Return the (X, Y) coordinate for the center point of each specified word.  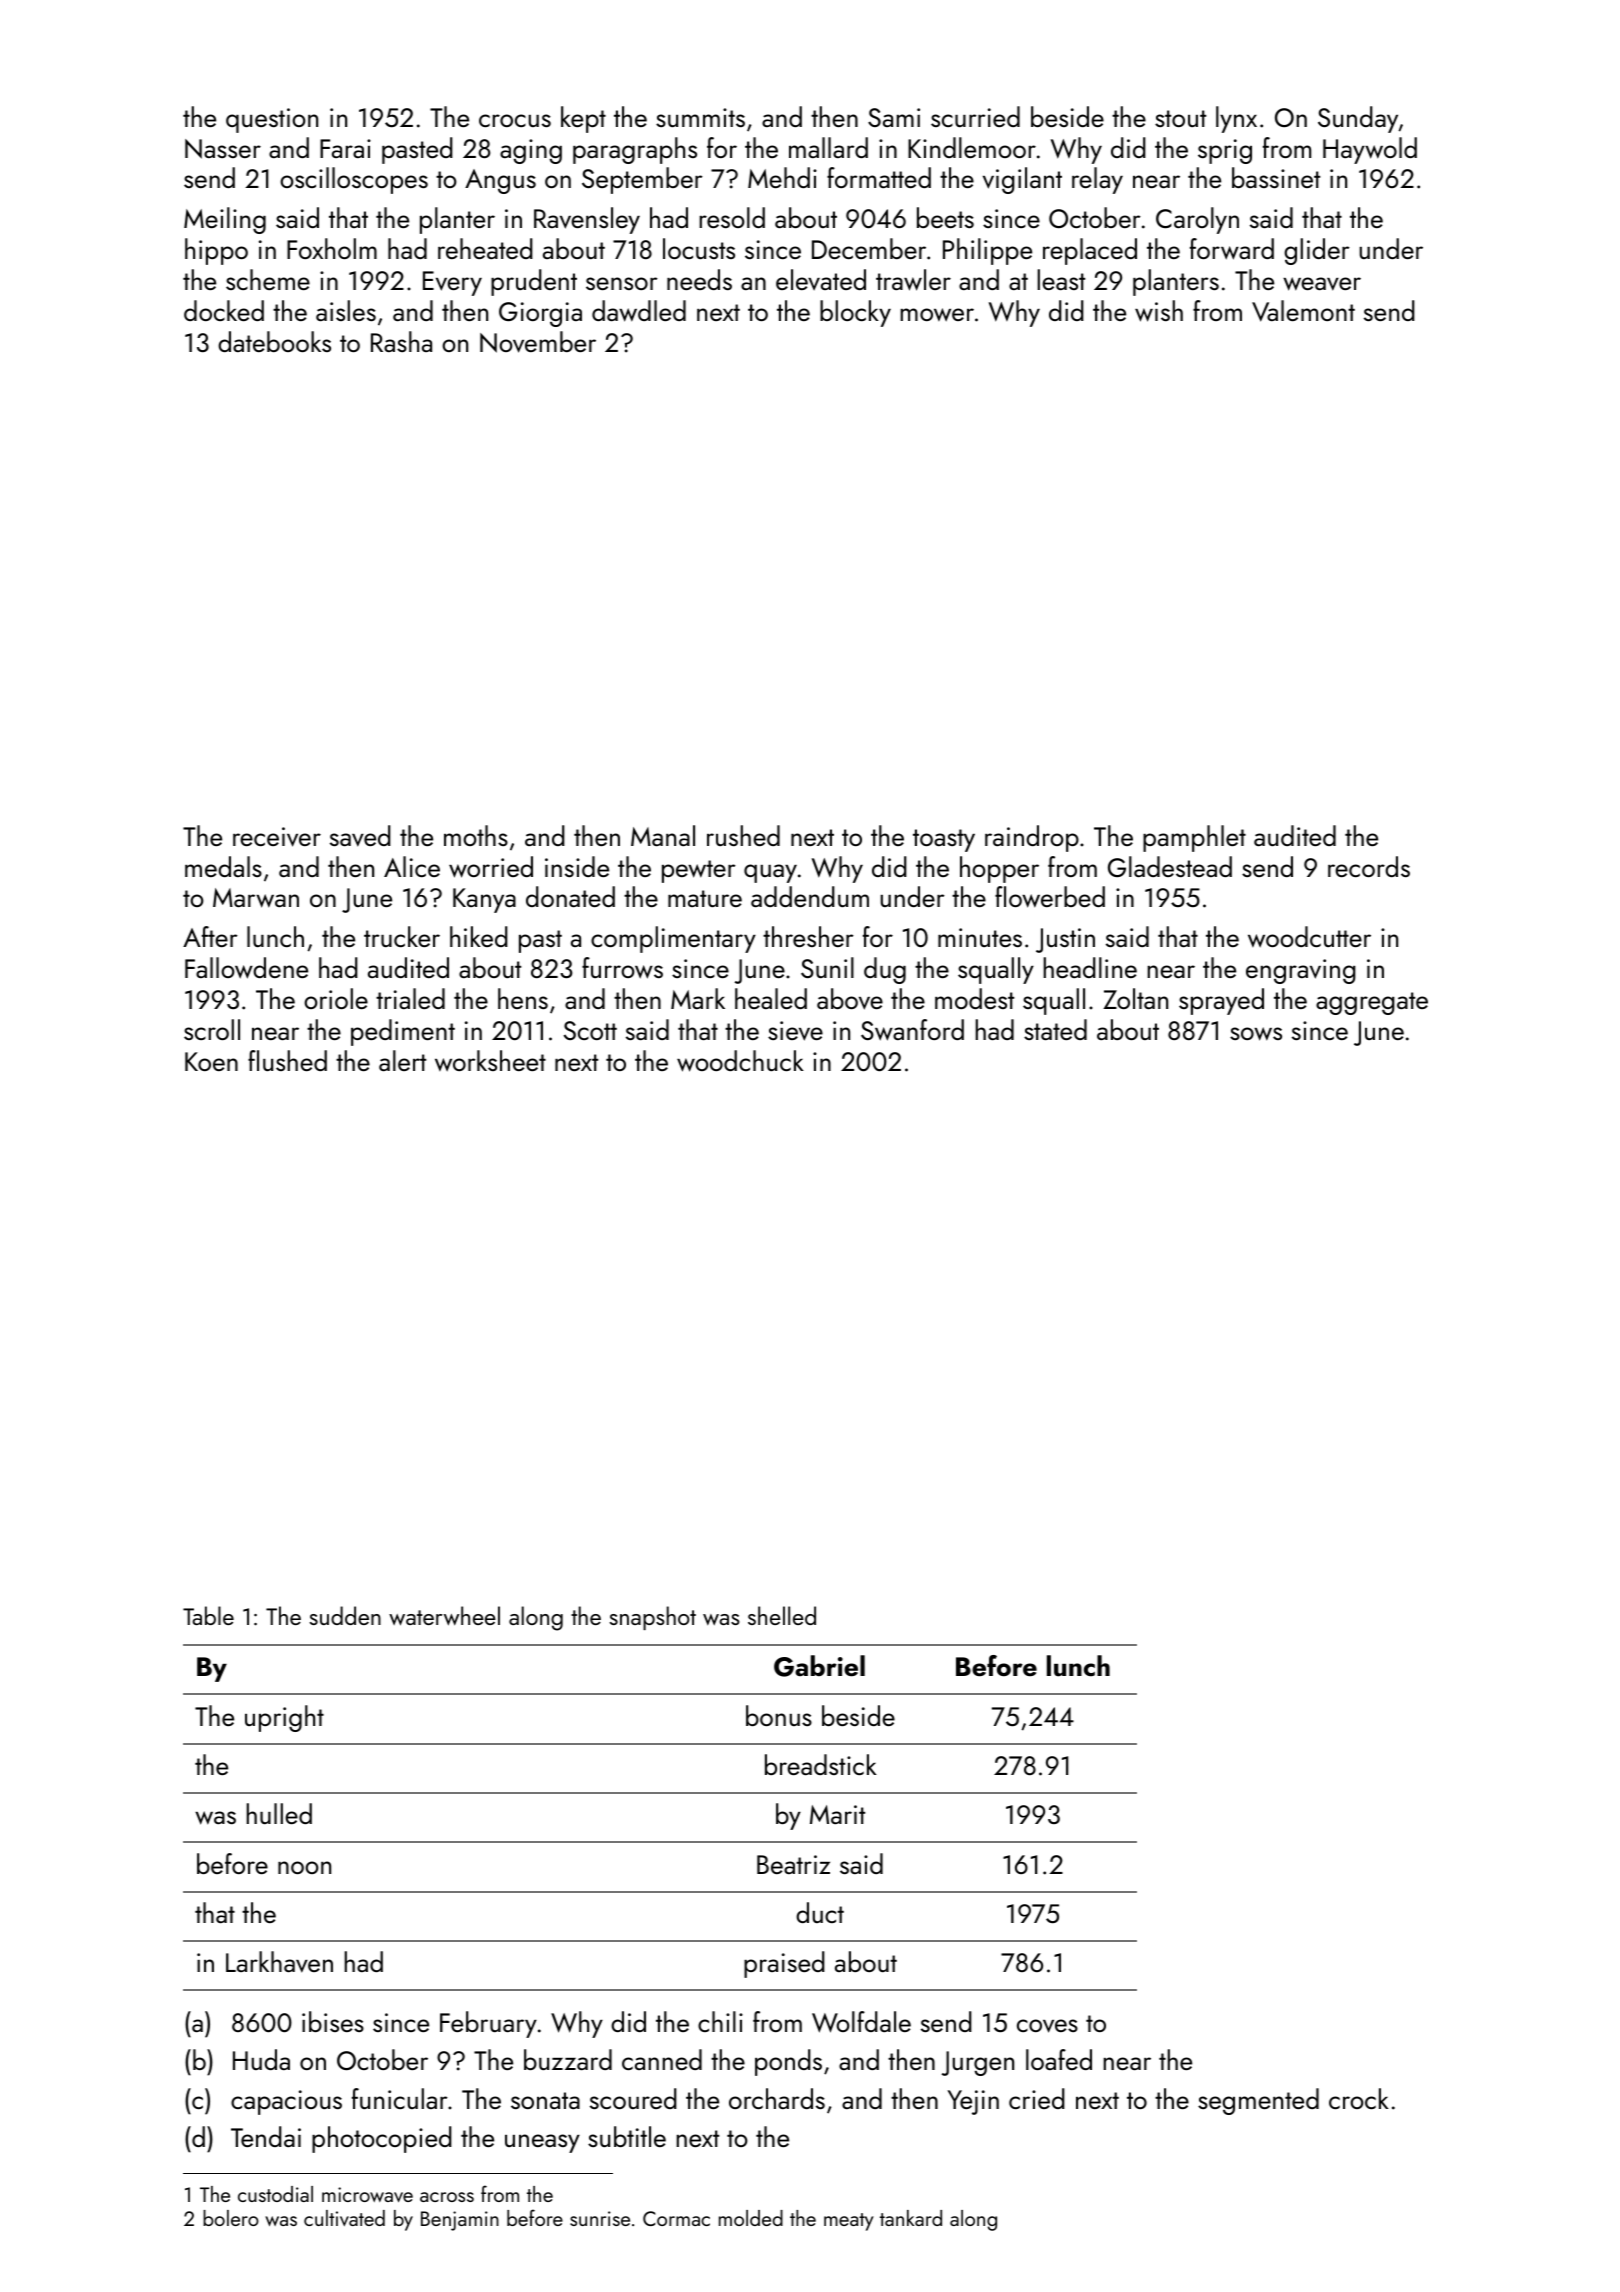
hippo (216, 251)
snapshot (653, 1618)
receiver (277, 837)
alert (402, 1060)
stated (1055, 1029)
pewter (699, 871)
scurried (975, 116)
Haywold (1370, 150)
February (488, 2024)
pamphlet (1194, 838)
